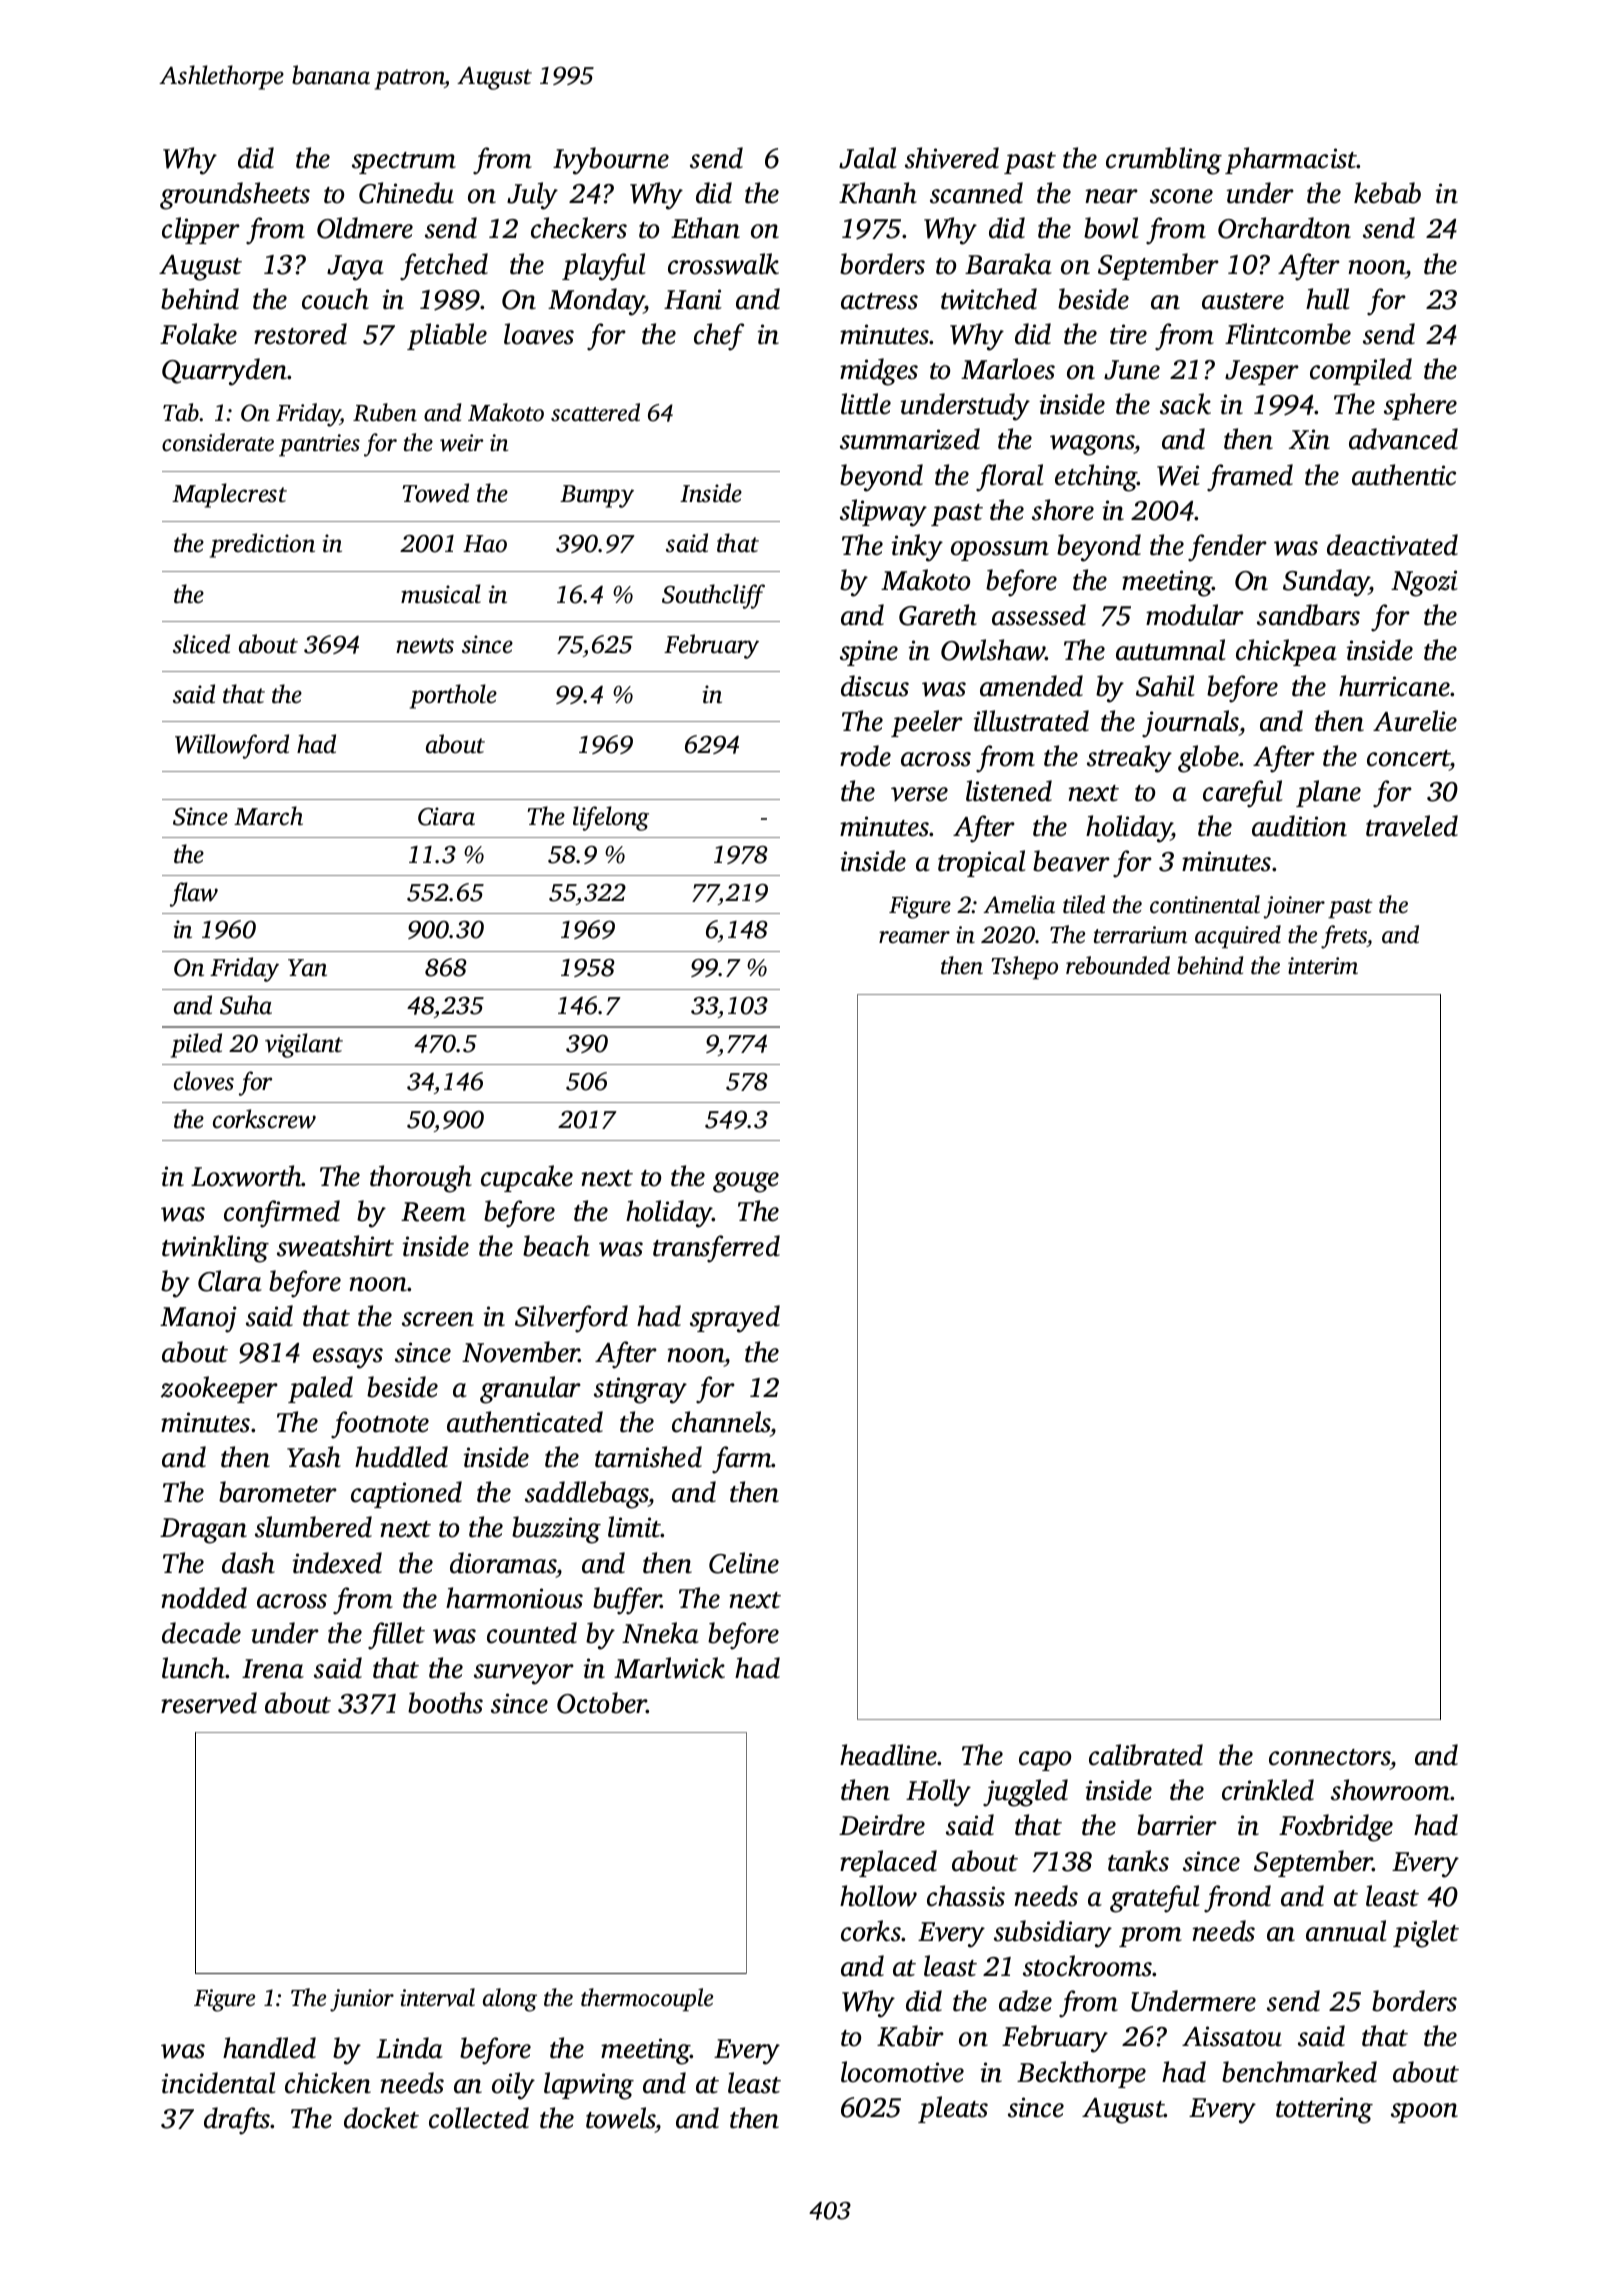 This document has width=1620, height=2292. Describe the element at coordinates (446, 816) in the document. I see `Ciara` at that location.
